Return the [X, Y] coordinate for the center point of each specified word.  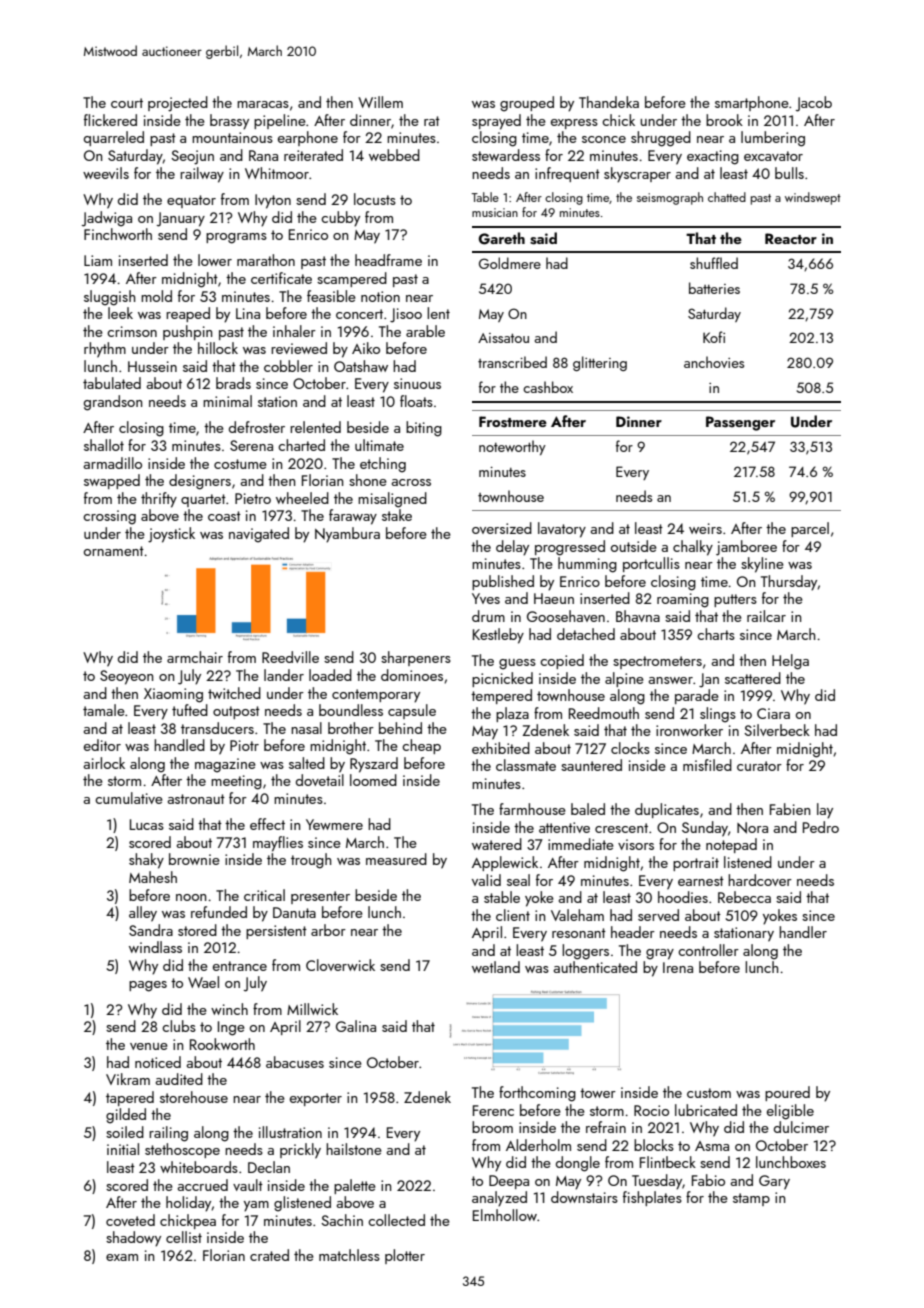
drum [488, 616]
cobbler [288, 366]
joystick [171, 535]
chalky [693, 548]
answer [670, 680]
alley [143, 914]
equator [191, 201]
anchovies [714, 362]
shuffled [714, 263]
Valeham [577, 915]
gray [660, 954]
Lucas [147, 824]
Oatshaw [361, 366]
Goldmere [510, 263]
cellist [184, 1237]
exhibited [501, 748]
